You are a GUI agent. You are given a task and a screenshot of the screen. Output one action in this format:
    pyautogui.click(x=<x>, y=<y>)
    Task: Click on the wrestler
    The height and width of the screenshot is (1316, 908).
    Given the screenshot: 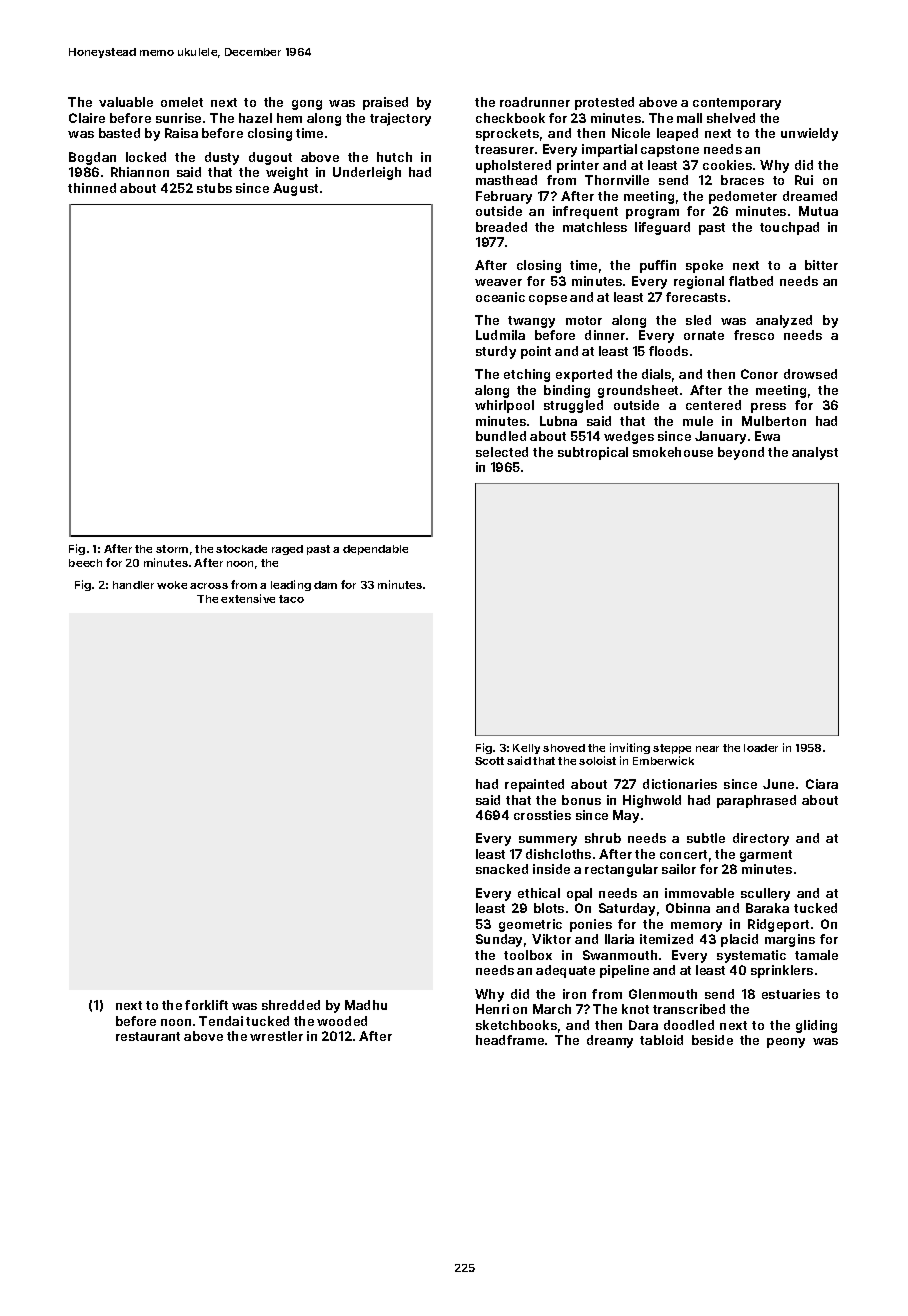 What is the action you would take?
    pyautogui.click(x=276, y=1036)
